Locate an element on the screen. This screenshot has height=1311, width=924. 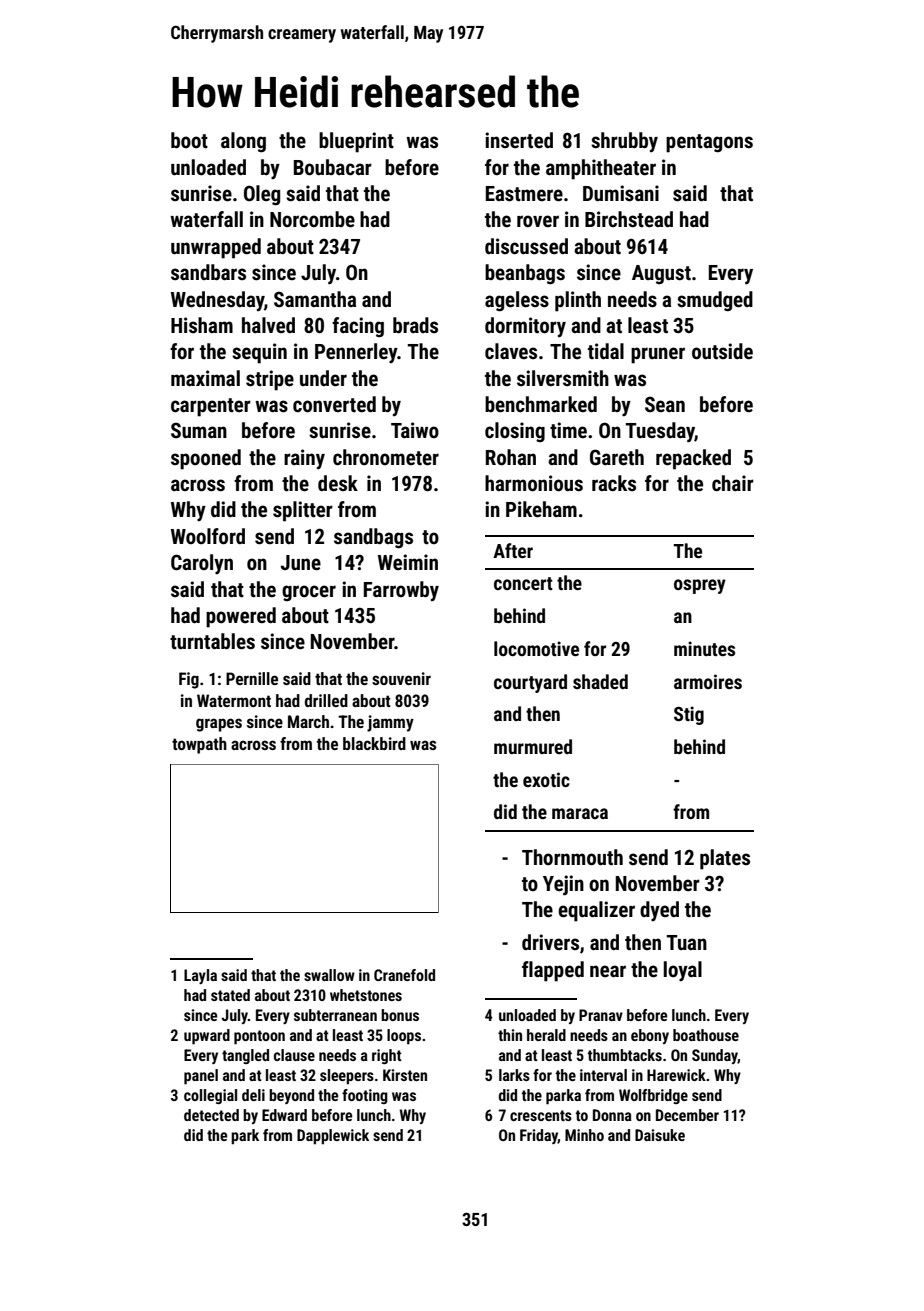
ageless is located at coordinates (517, 301).
